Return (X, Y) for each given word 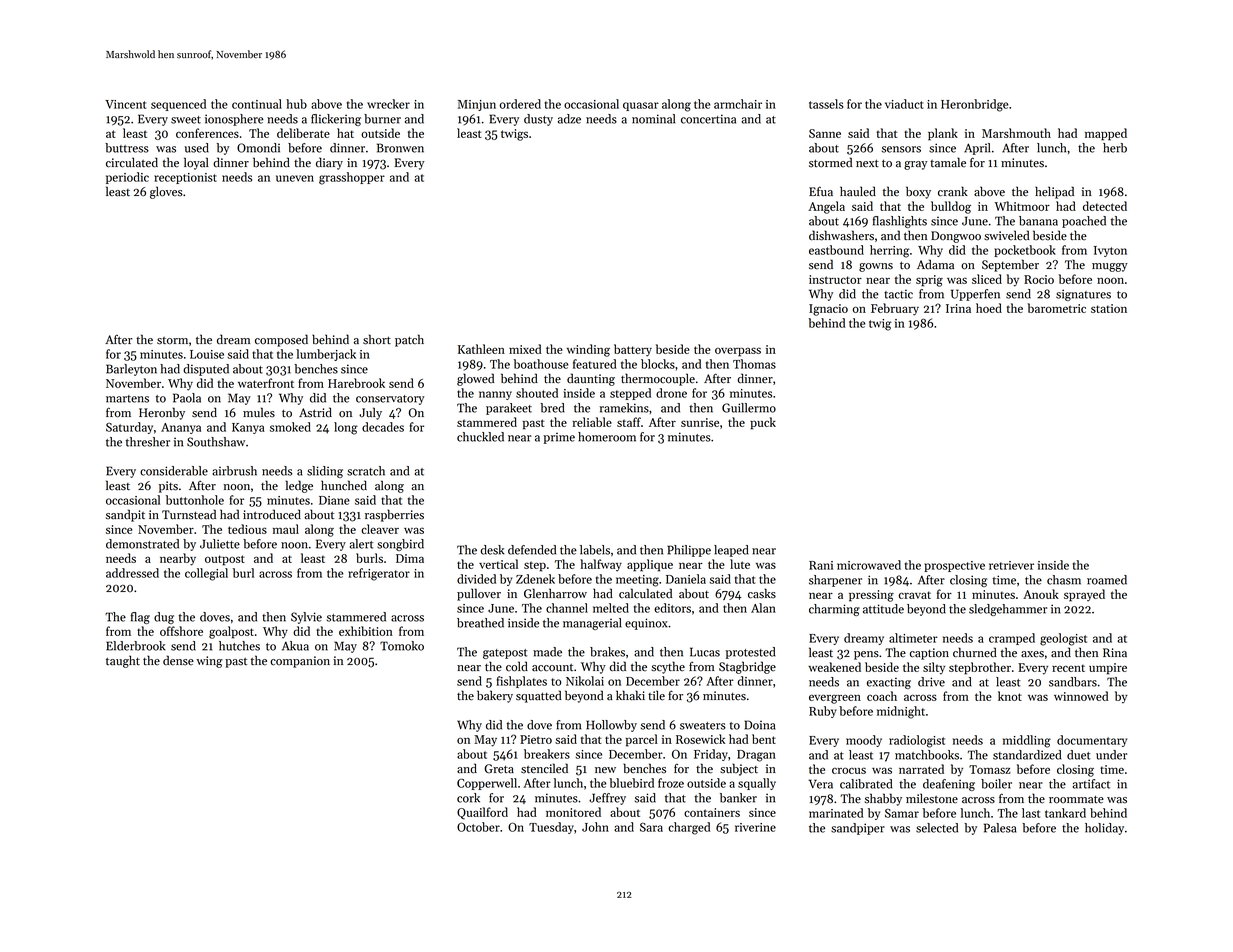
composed (281, 340)
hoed (989, 308)
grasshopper (352, 178)
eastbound (836, 250)
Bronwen (400, 148)
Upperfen (975, 295)
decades (383, 427)
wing (209, 662)
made (547, 652)
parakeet (509, 409)
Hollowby (611, 726)
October (478, 827)
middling (1027, 741)
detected (1105, 206)
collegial (206, 574)
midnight (901, 712)
